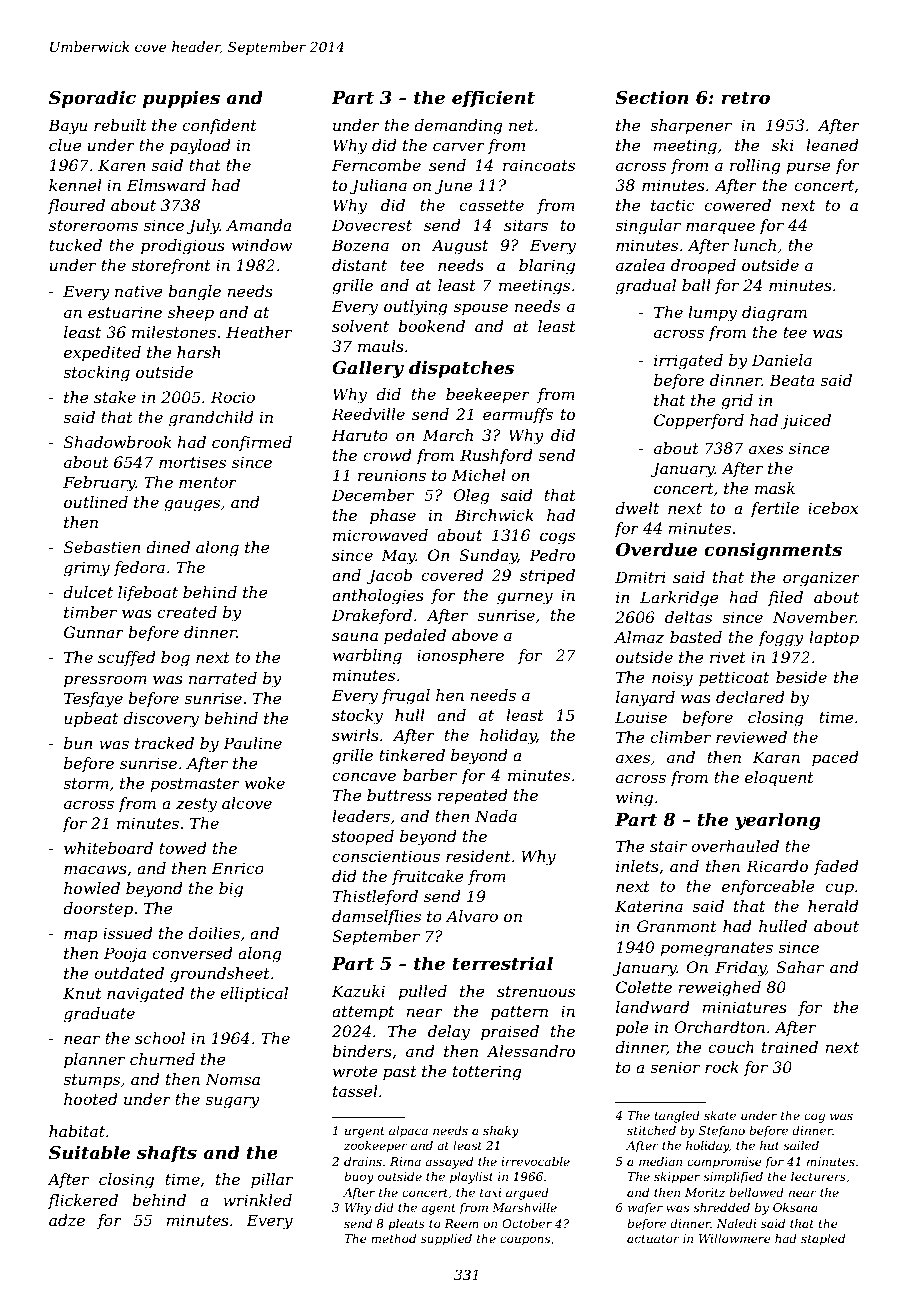 This screenshot has width=908, height=1316. What do you see at coordinates (67, 1220) in the screenshot?
I see `adze` at bounding box center [67, 1220].
